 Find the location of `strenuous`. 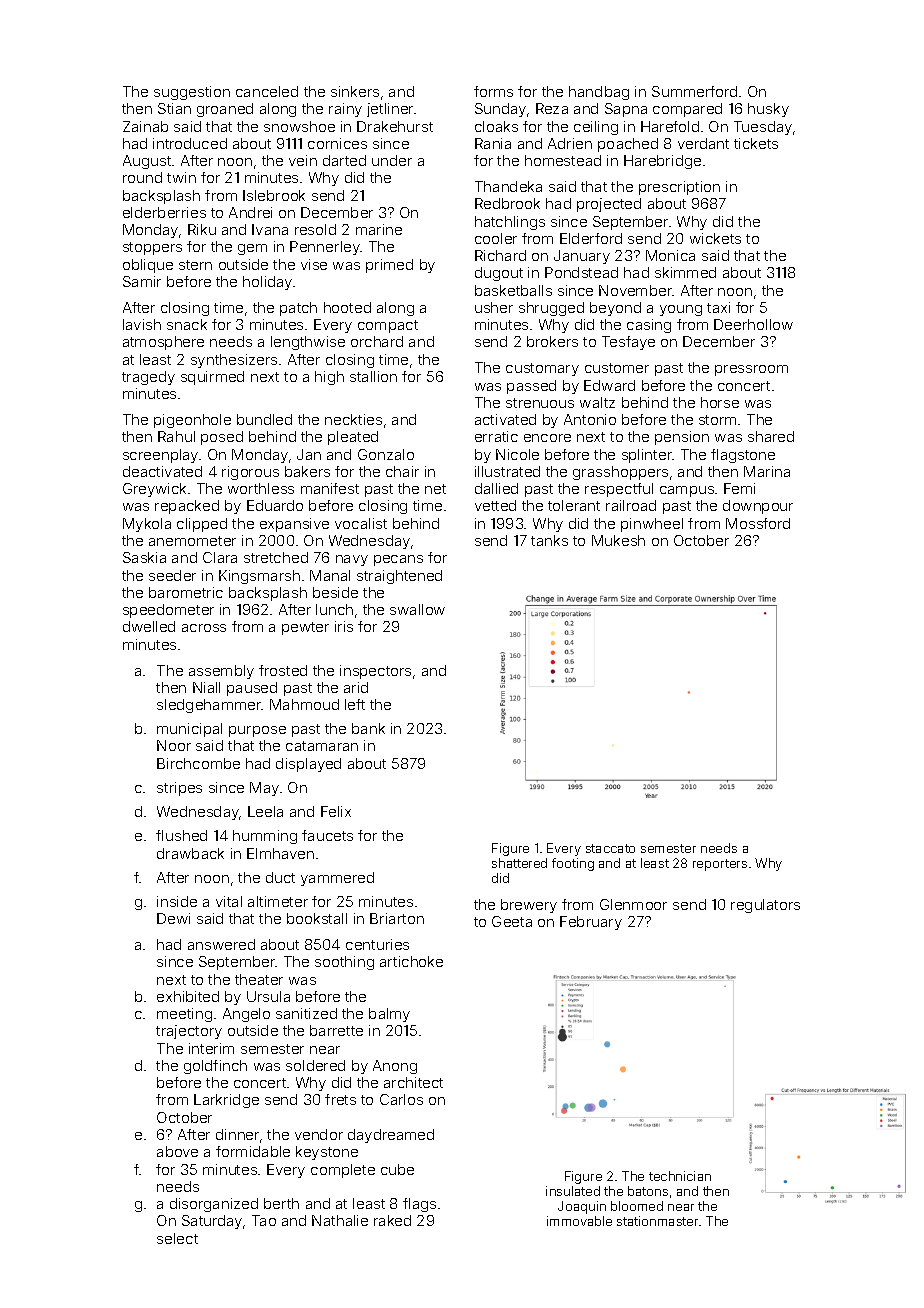

strenuous is located at coordinates (540, 403).
